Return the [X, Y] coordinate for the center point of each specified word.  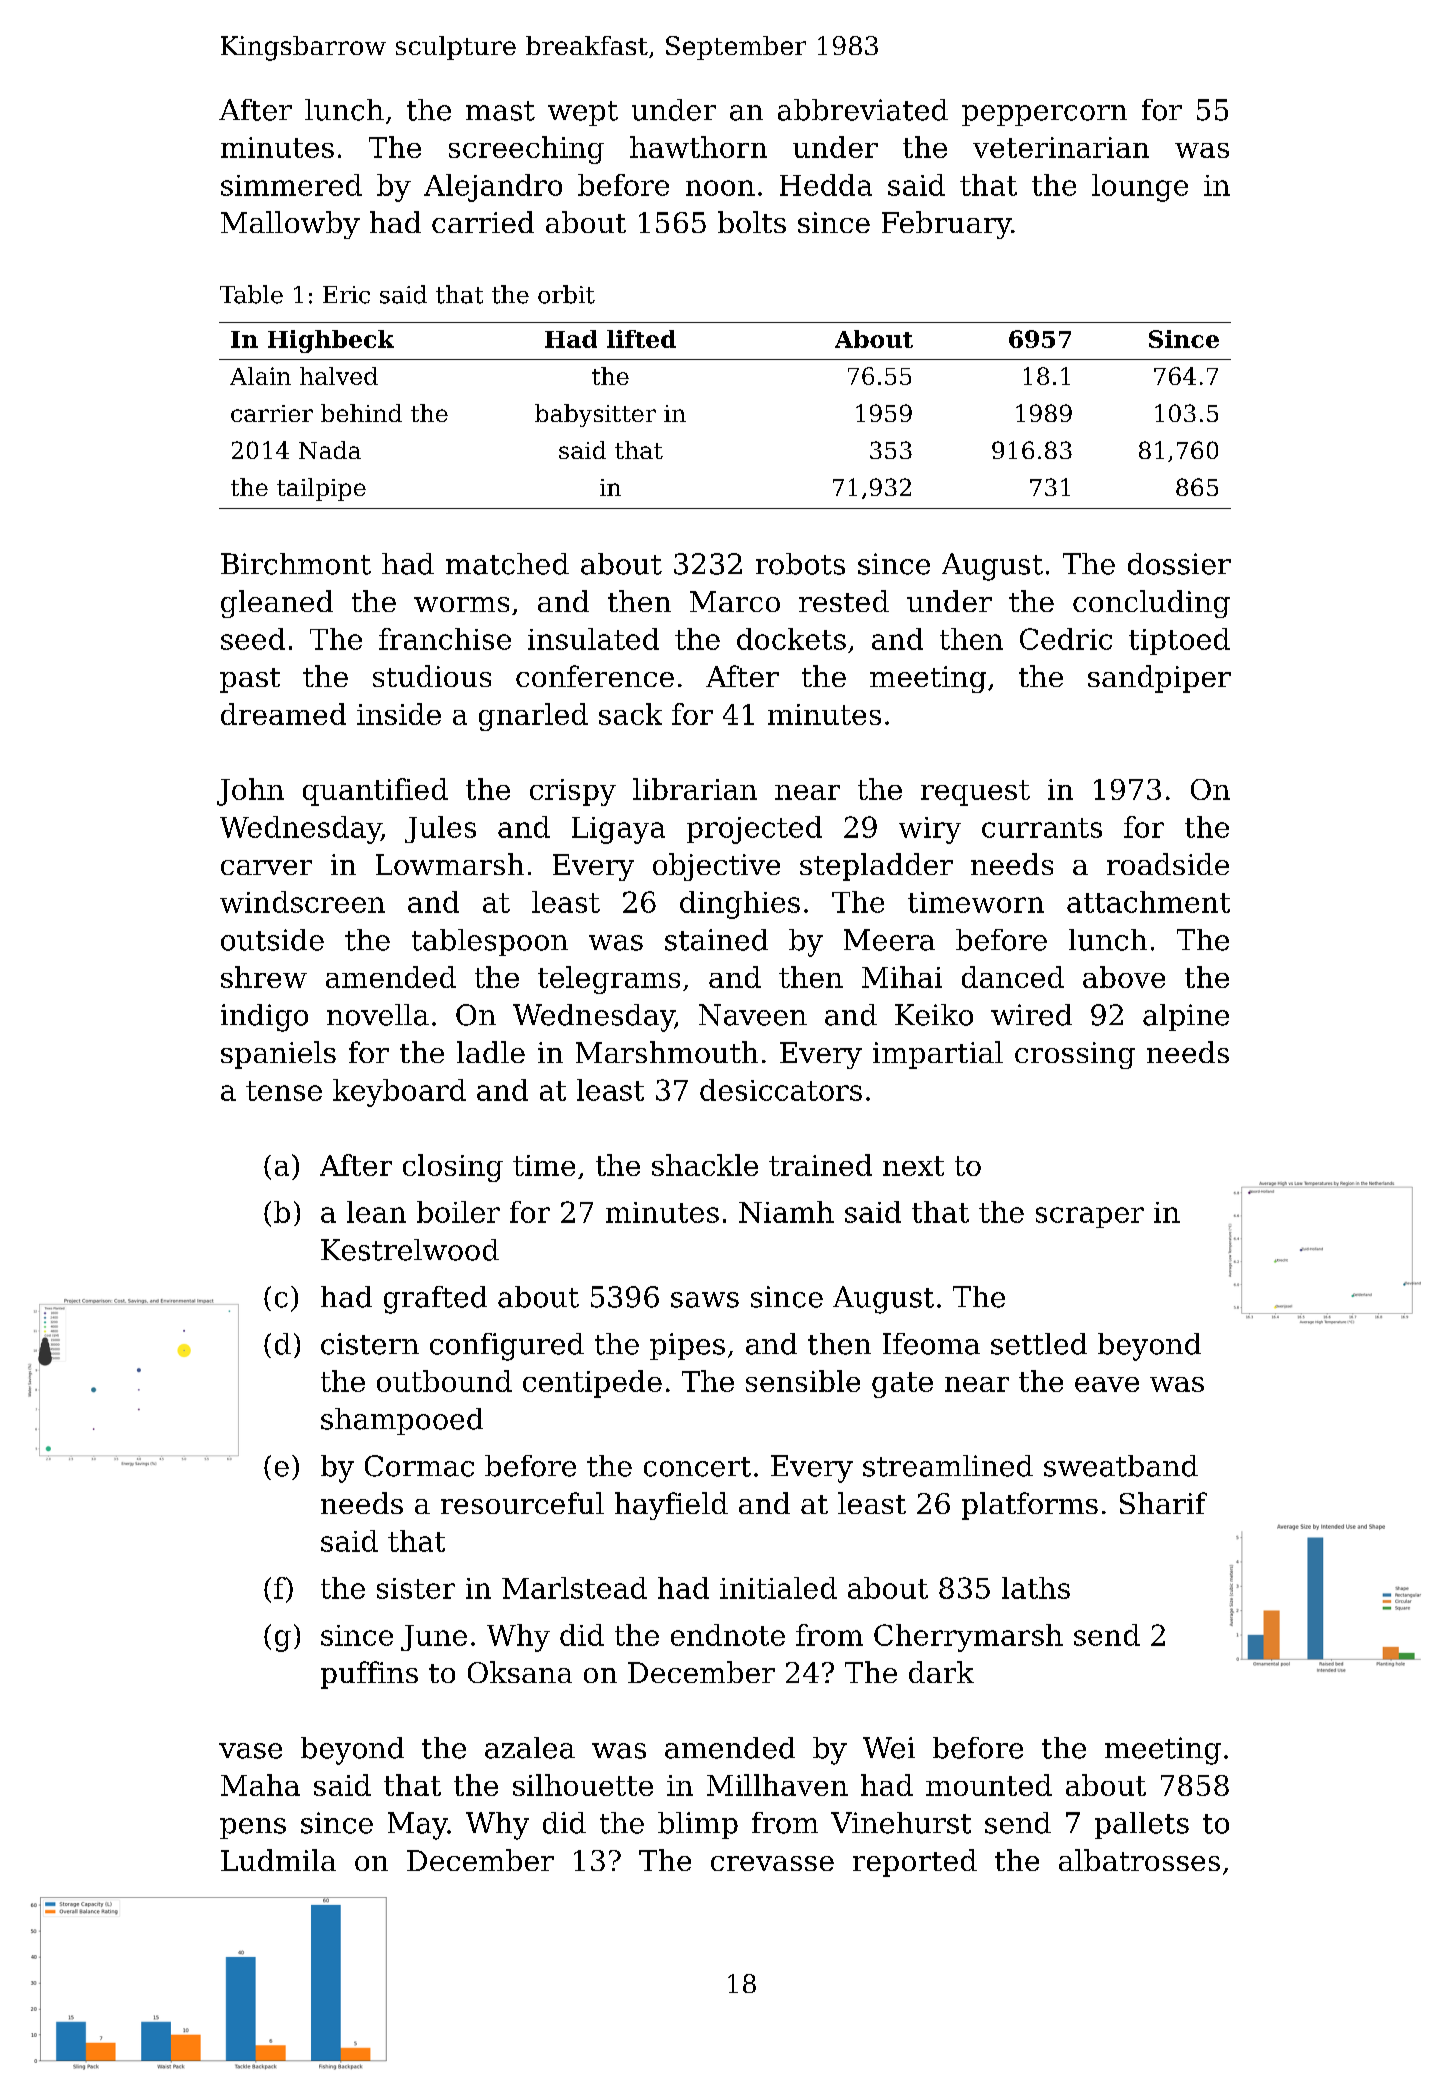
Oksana [520, 1672]
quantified [375, 792]
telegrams [609, 980]
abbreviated [863, 110]
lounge [1140, 188]
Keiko [934, 1015]
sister [416, 1588]
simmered [291, 185]
